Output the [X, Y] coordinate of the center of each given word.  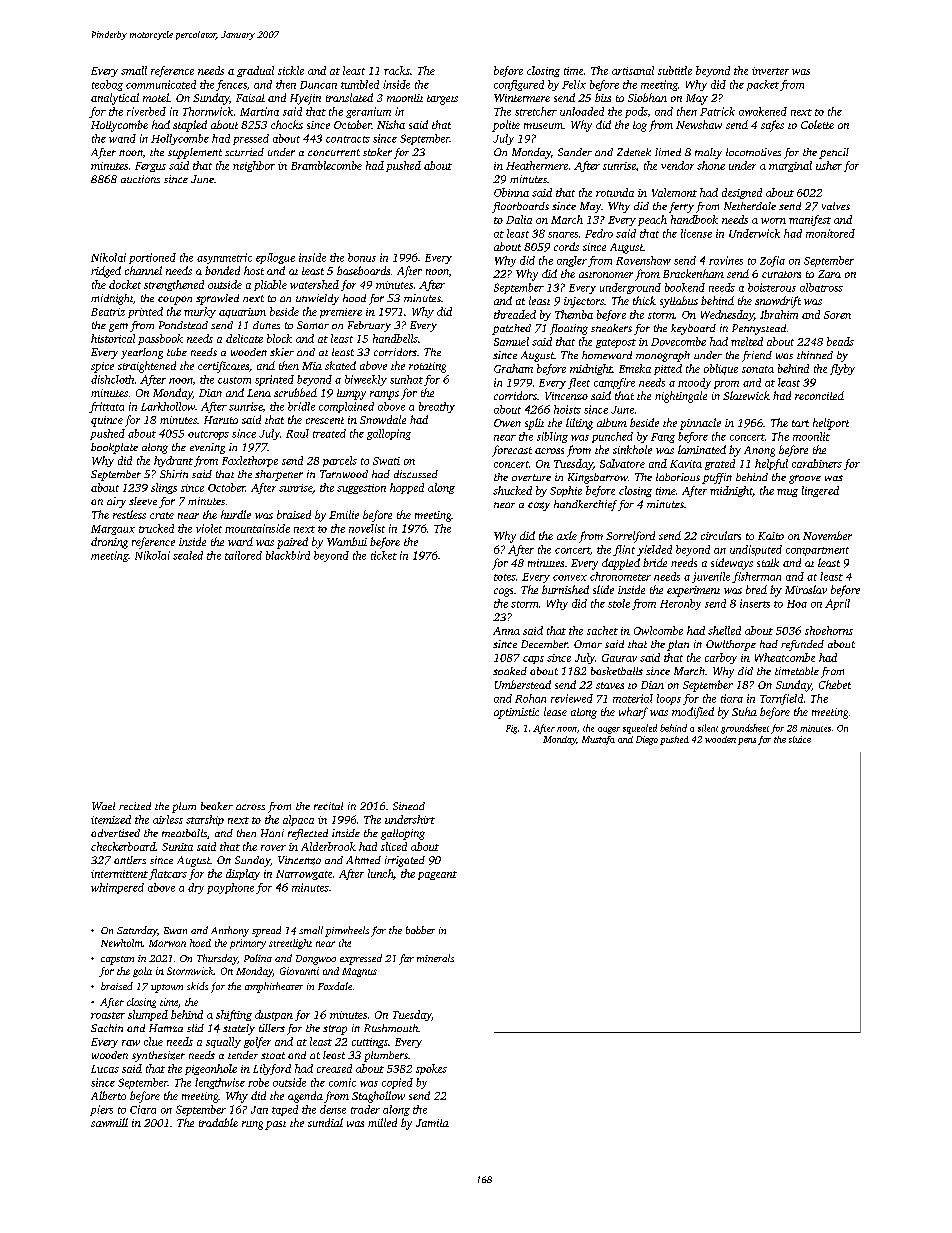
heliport [831, 424]
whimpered [117, 888]
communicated [161, 84]
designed [742, 193]
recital [328, 806]
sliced [394, 846]
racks [397, 70]
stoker [377, 152]
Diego [647, 740]
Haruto [221, 420]
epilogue [275, 258]
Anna [506, 631]
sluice [800, 739]
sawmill [109, 1122]
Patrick [717, 111]
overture [531, 477]
